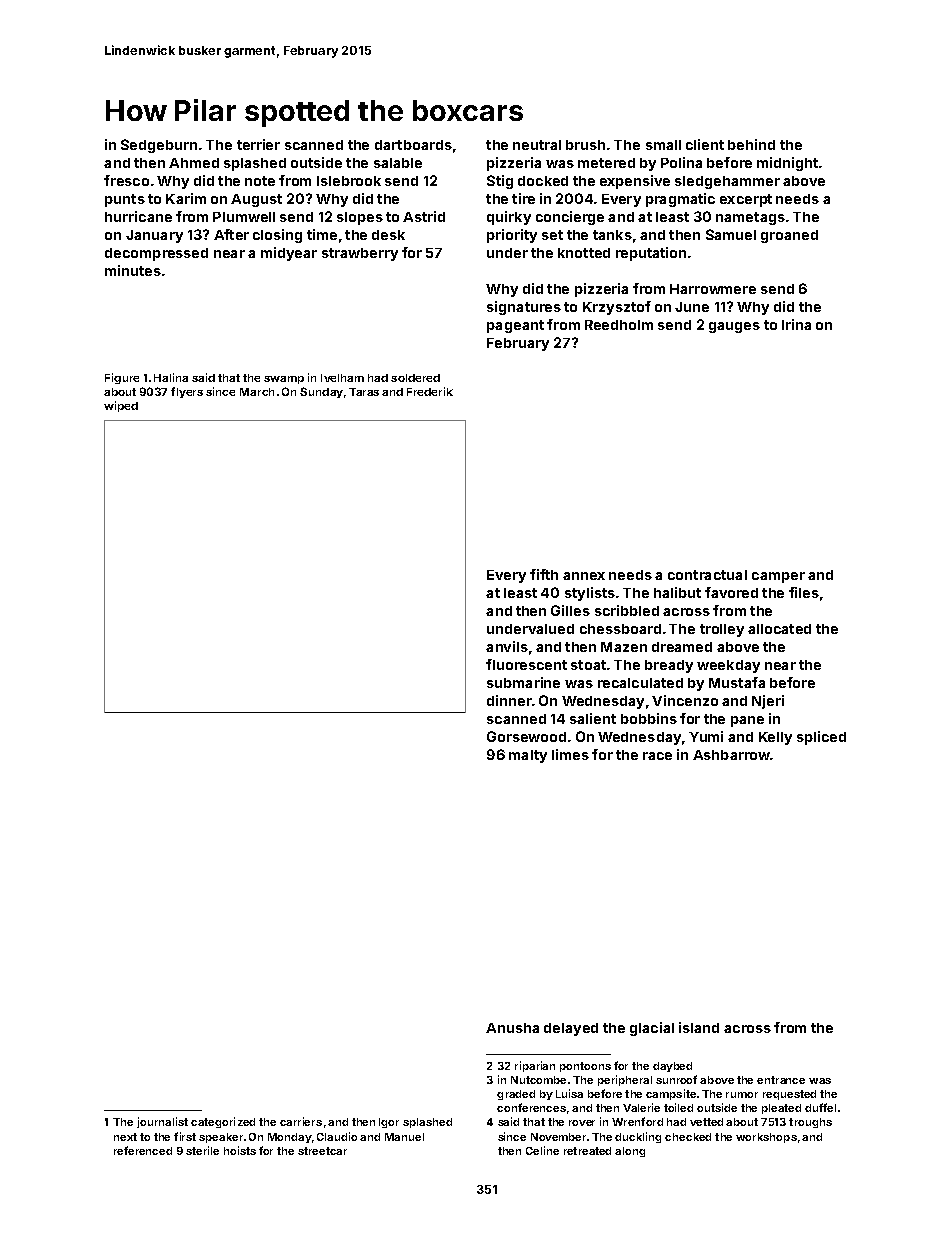  Describe the element at coordinates (630, 1152) in the page. I see `along` at that location.
